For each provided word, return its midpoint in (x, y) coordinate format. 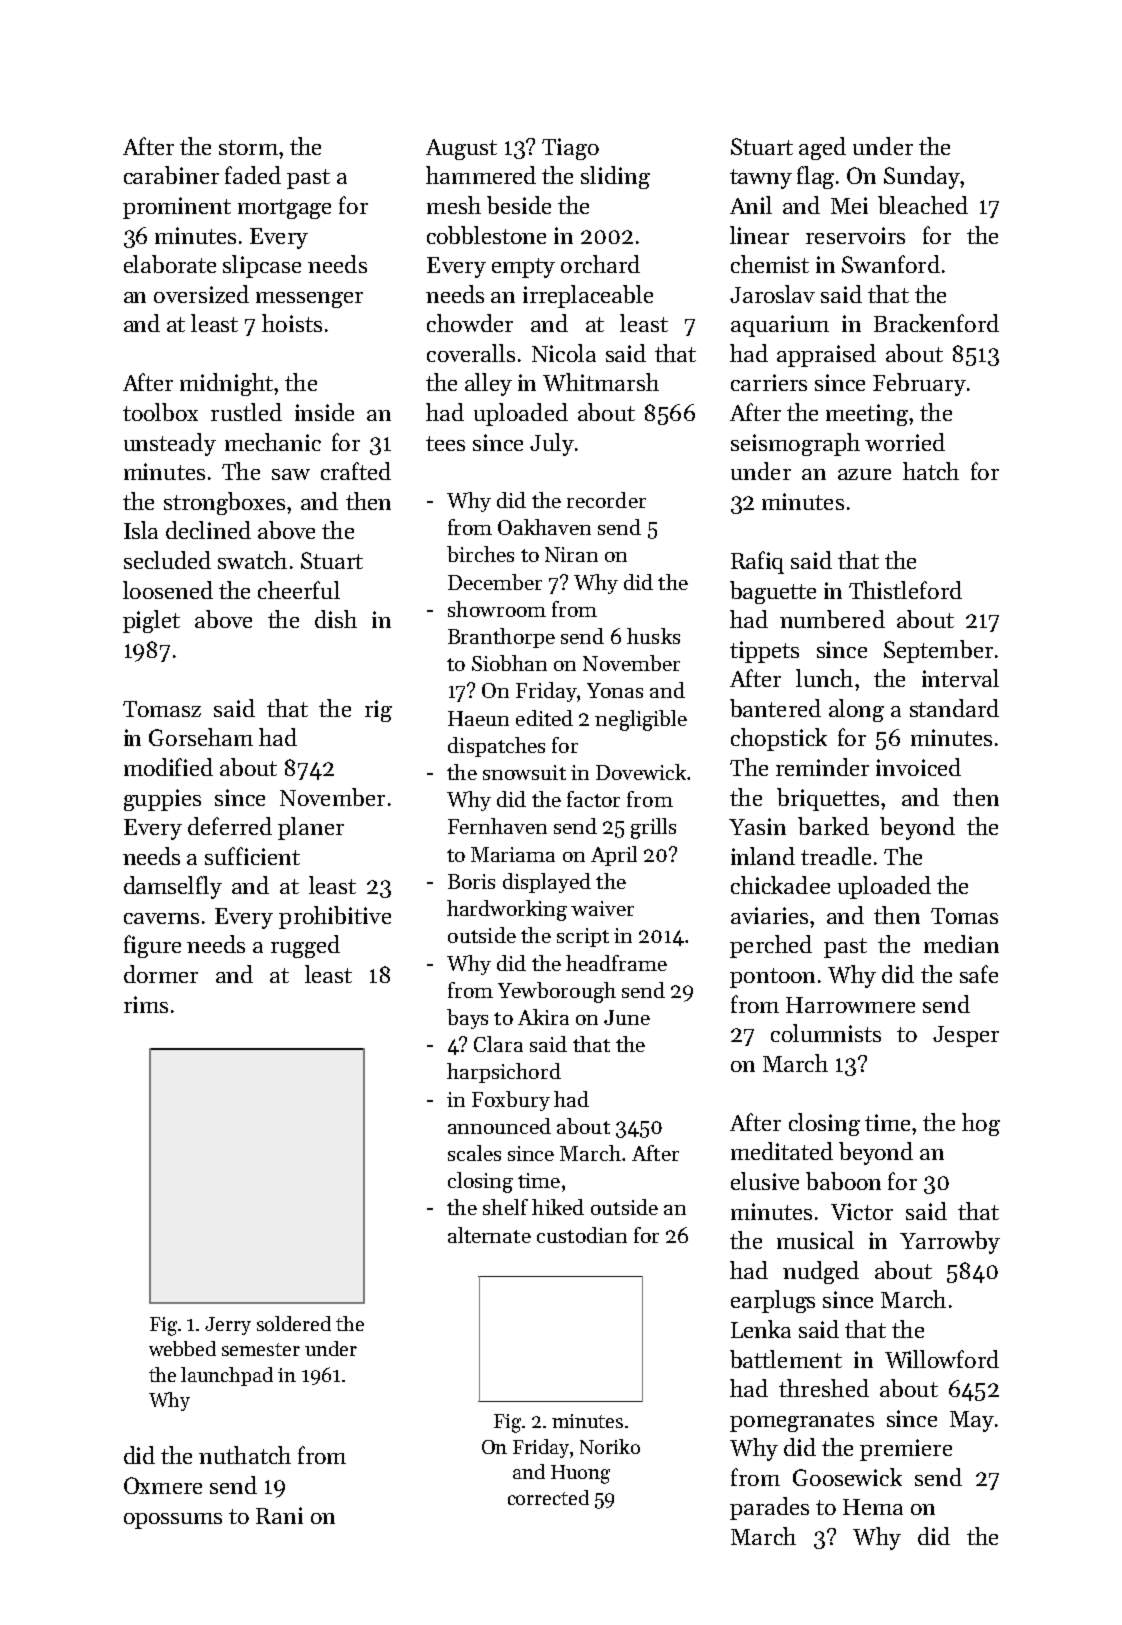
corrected (548, 1497)
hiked (558, 1207)
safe (979, 974)
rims (146, 1004)
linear (759, 235)
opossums (173, 1521)
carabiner (171, 175)
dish (336, 619)
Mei (849, 205)
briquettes (828, 799)
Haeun (478, 718)
